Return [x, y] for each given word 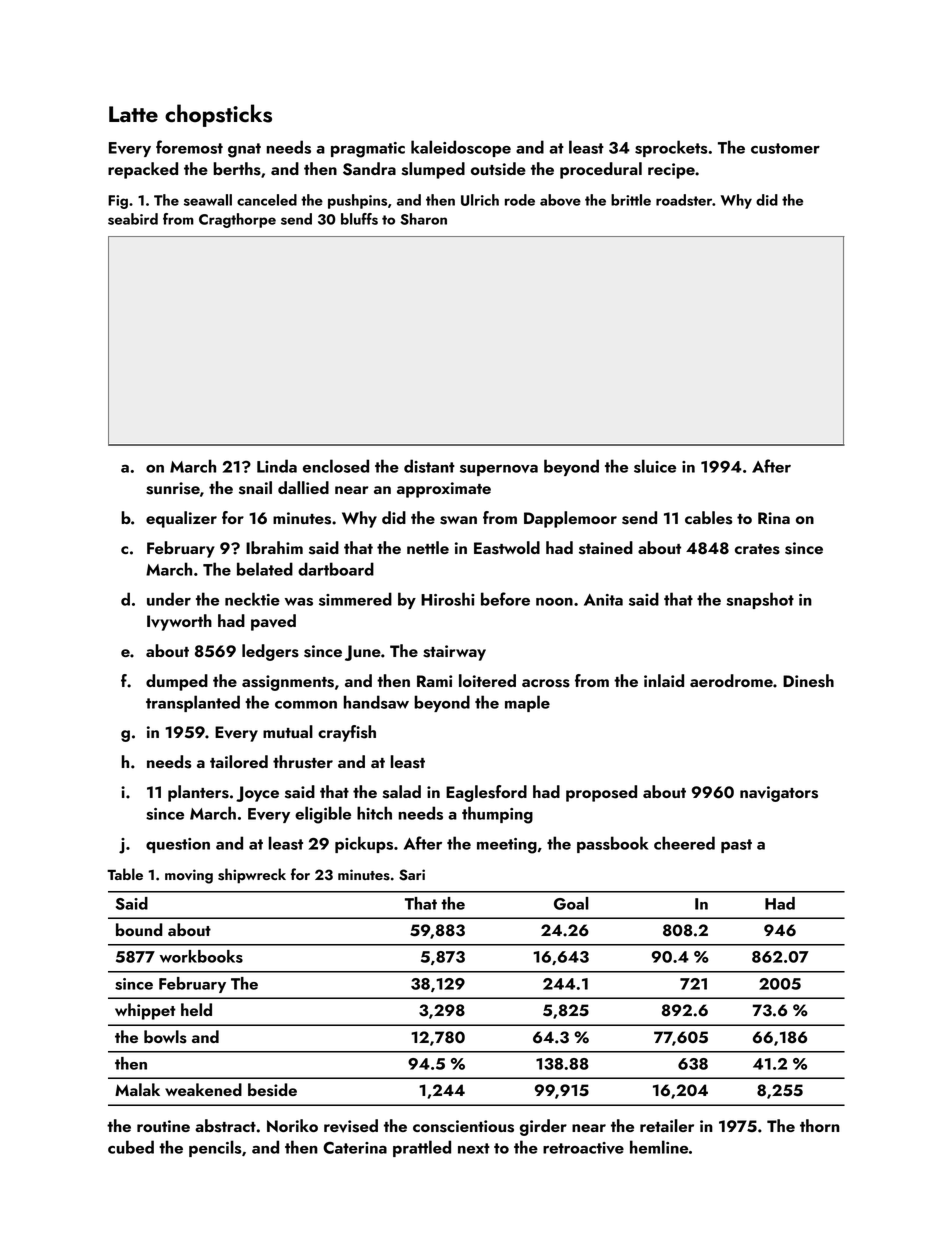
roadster [684, 200]
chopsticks [218, 115]
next [474, 1148]
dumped [177, 682]
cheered [684, 843]
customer [785, 148]
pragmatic [368, 150]
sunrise [173, 488]
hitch [374, 813]
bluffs [359, 219]
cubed [131, 1147]
